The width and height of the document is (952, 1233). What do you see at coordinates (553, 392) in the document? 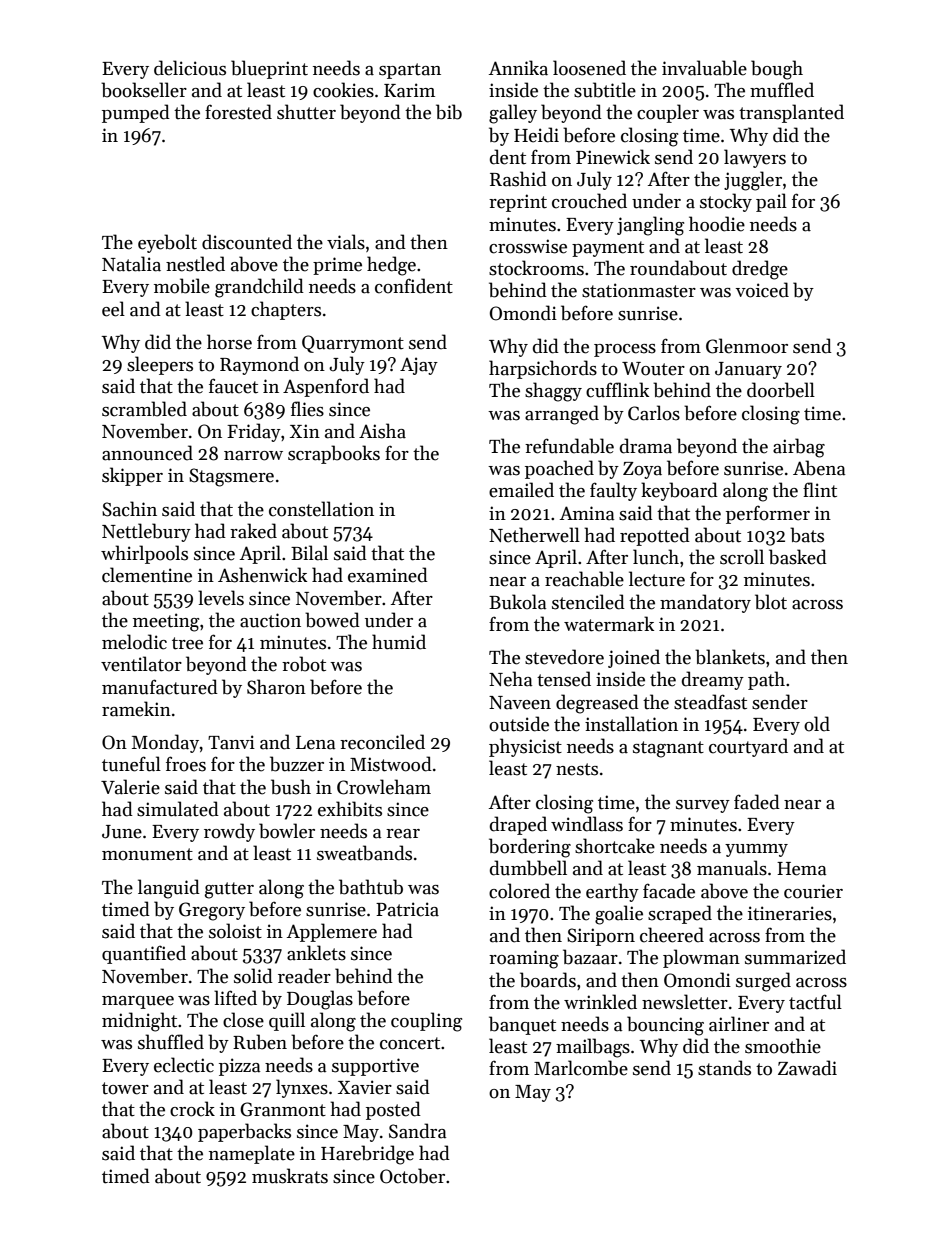
I see `shaggy` at bounding box center [553, 392].
